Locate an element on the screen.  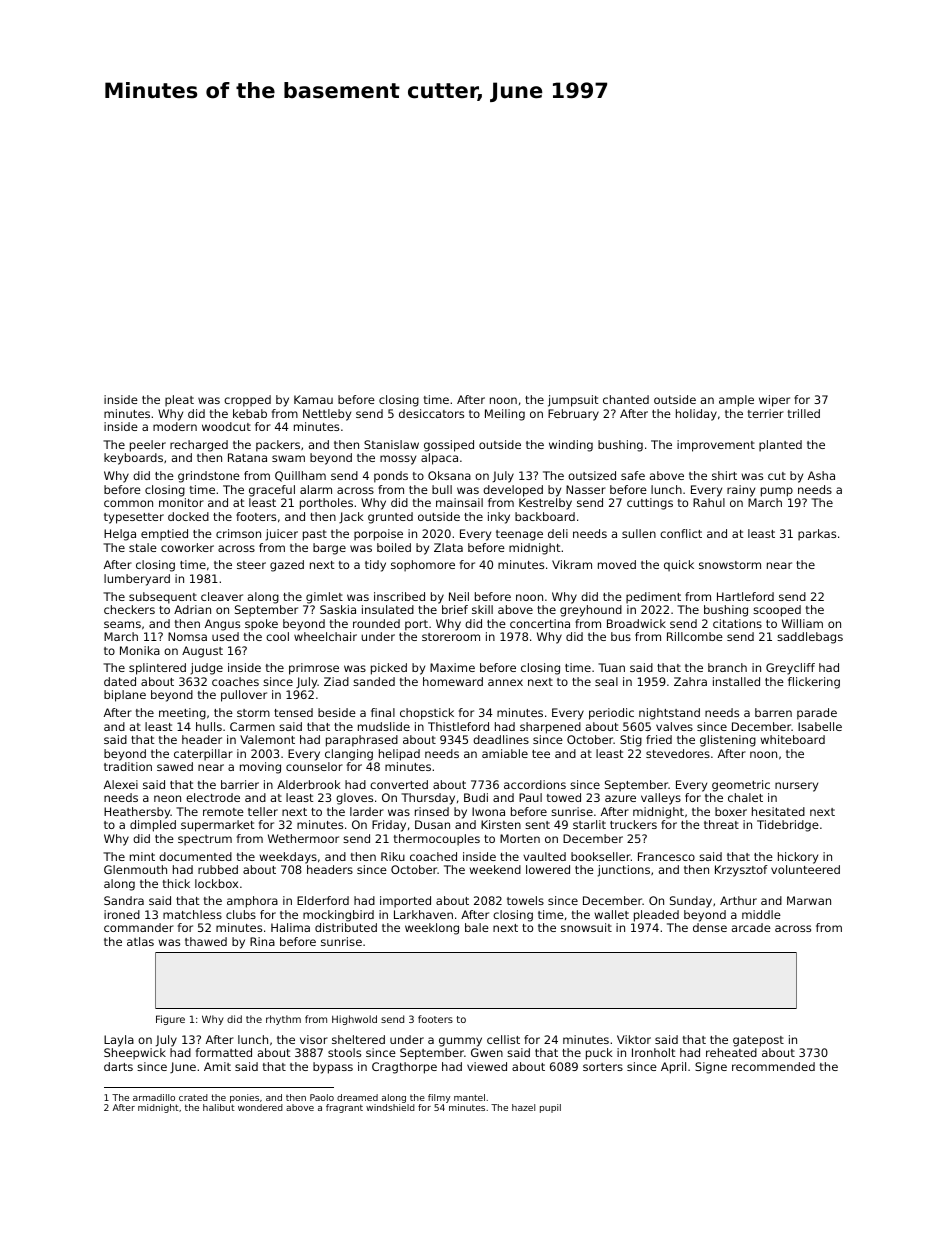
branch is located at coordinates (727, 667).
